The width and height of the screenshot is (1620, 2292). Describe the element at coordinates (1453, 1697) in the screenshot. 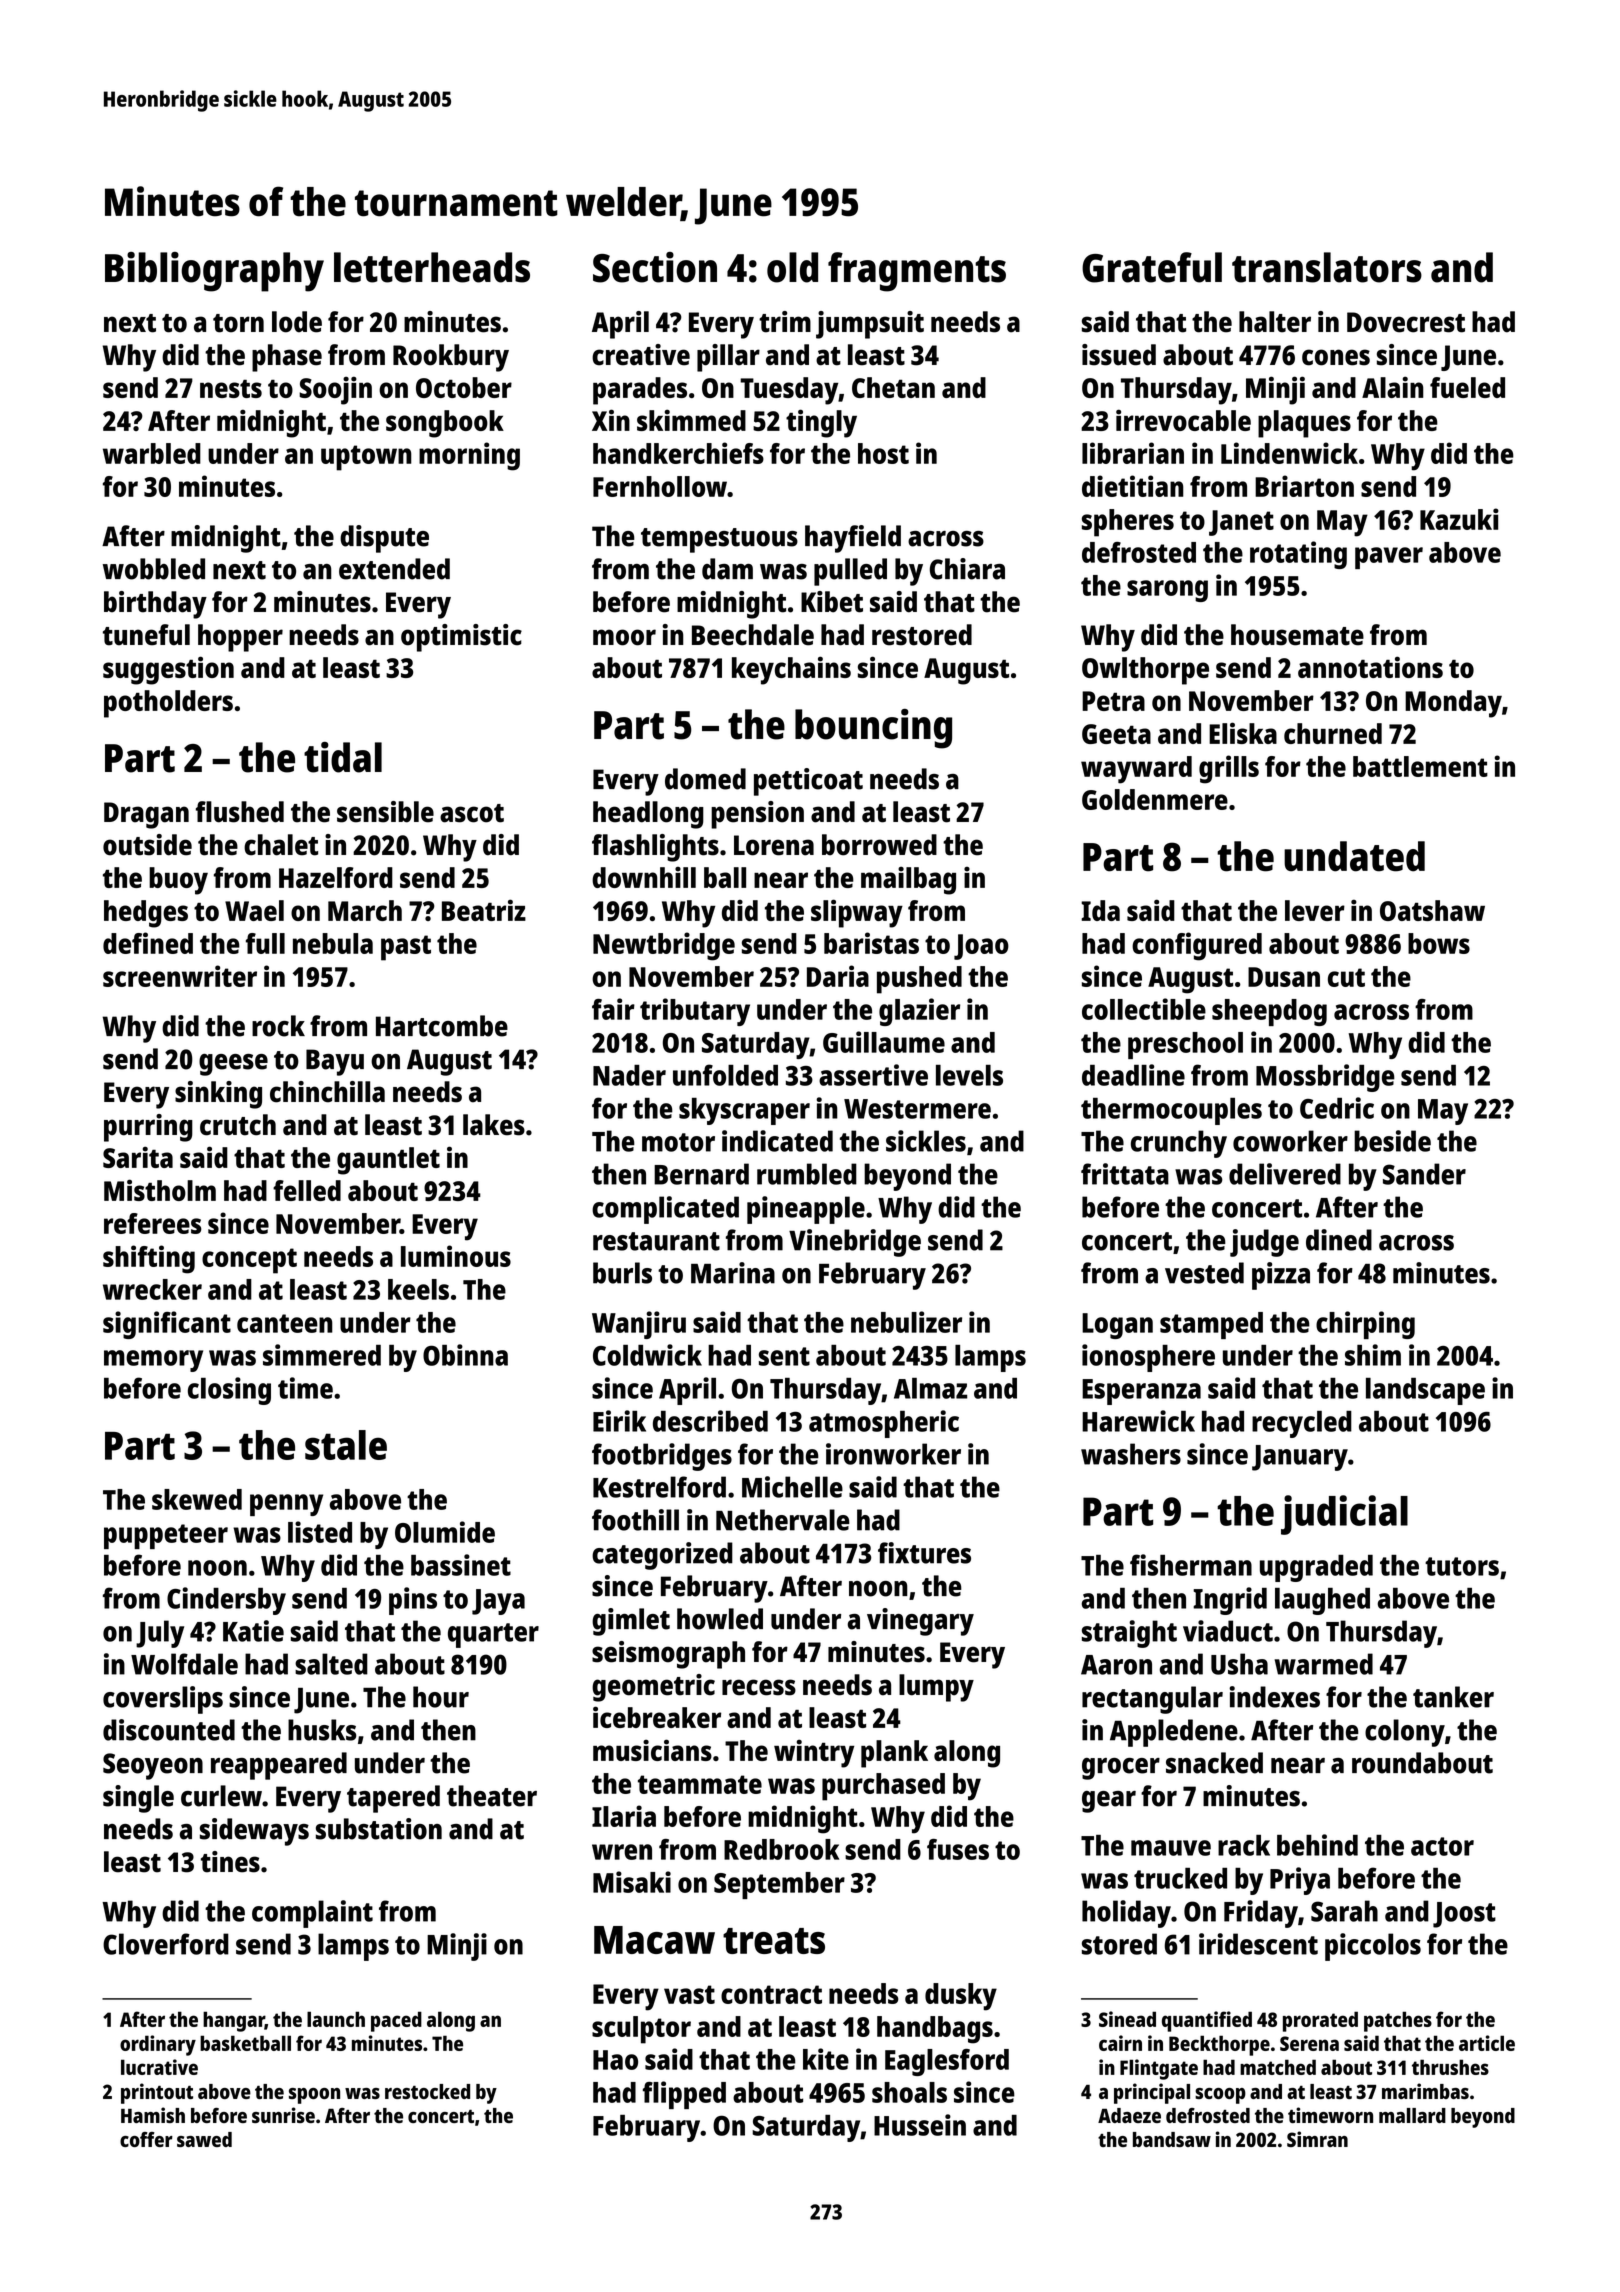

I see `tanker` at that location.
